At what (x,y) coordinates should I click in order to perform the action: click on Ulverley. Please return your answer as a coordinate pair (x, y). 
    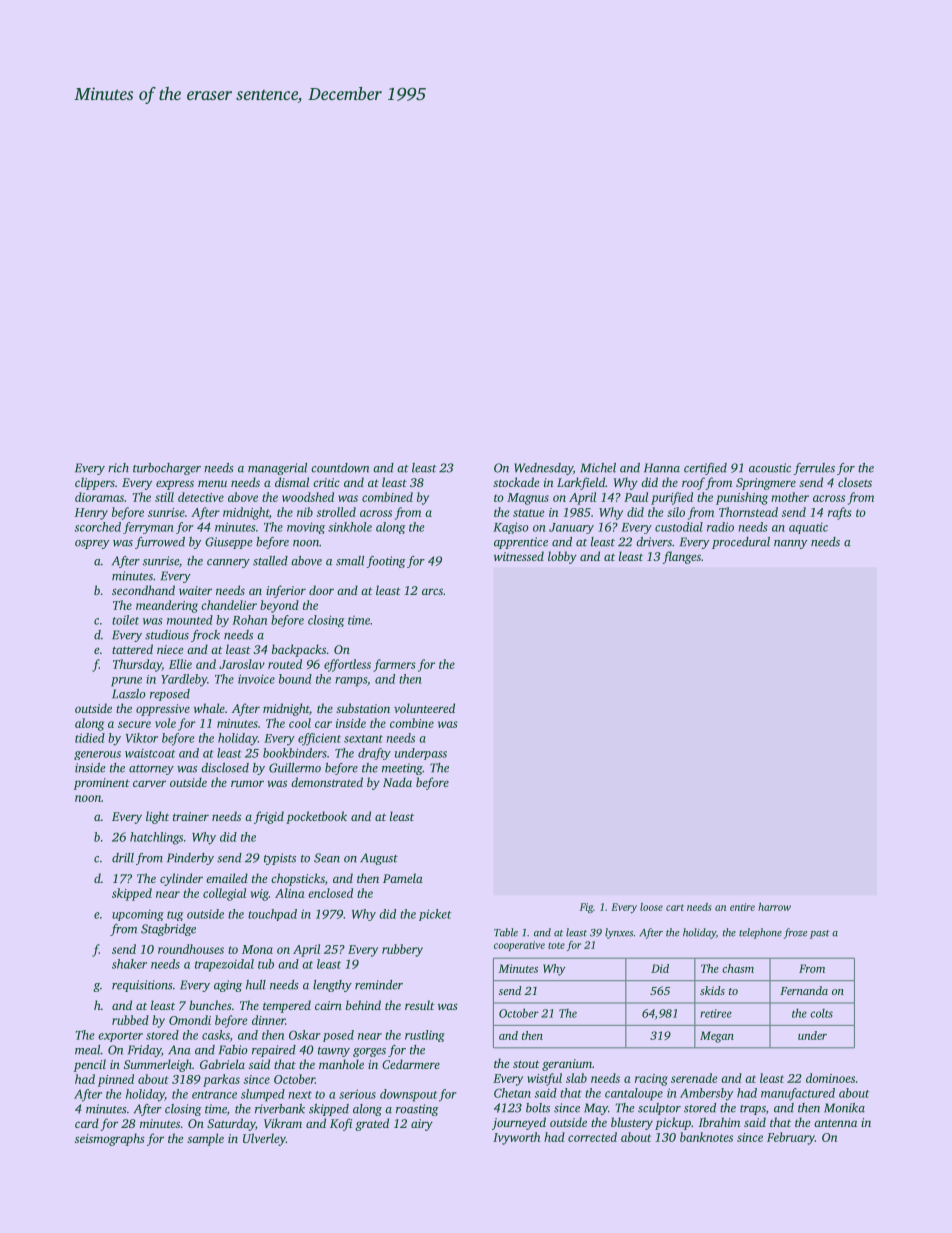
    Looking at the image, I should click on (264, 1139).
